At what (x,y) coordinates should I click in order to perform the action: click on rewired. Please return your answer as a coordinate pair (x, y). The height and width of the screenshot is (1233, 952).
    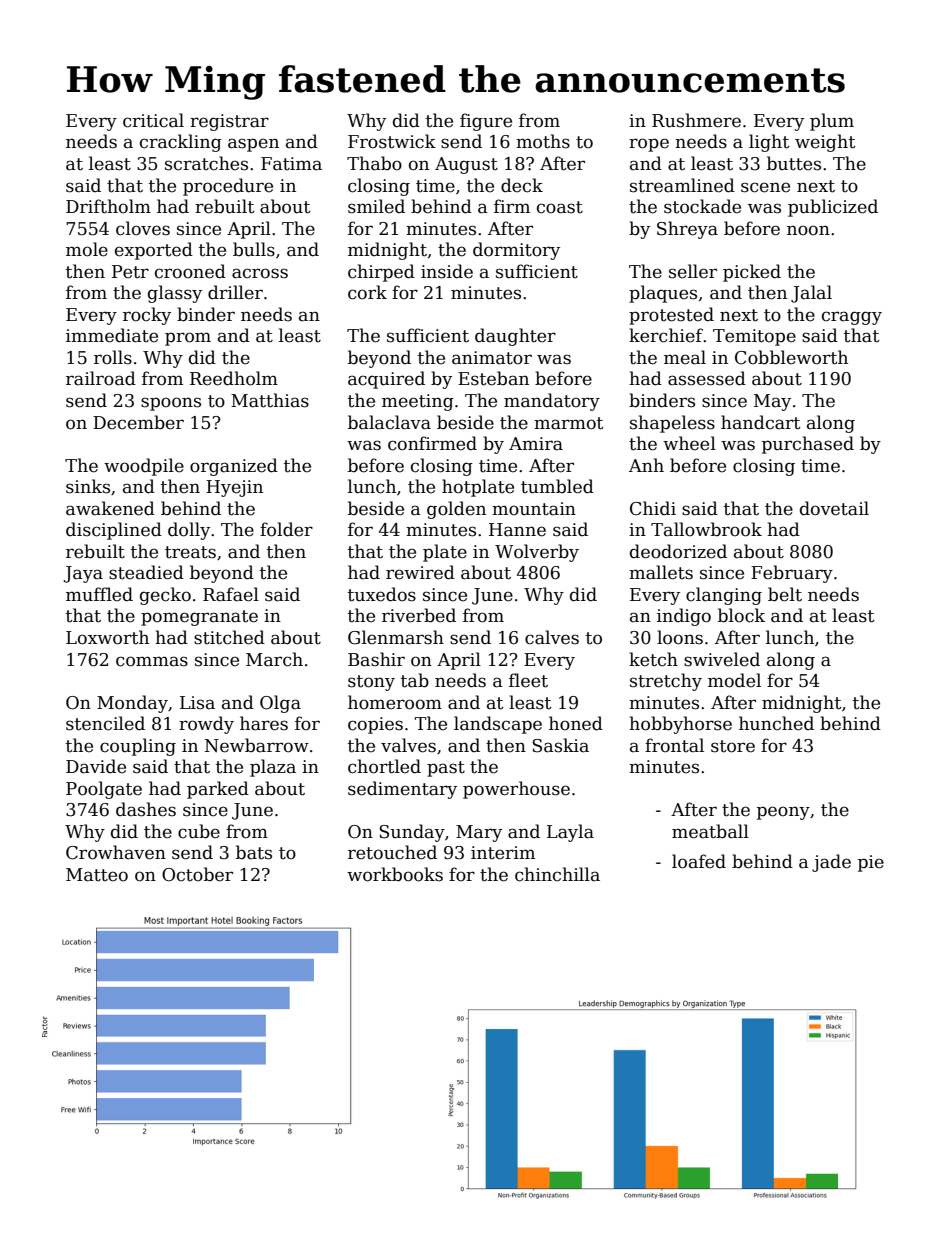
    Looking at the image, I should click on (420, 572).
